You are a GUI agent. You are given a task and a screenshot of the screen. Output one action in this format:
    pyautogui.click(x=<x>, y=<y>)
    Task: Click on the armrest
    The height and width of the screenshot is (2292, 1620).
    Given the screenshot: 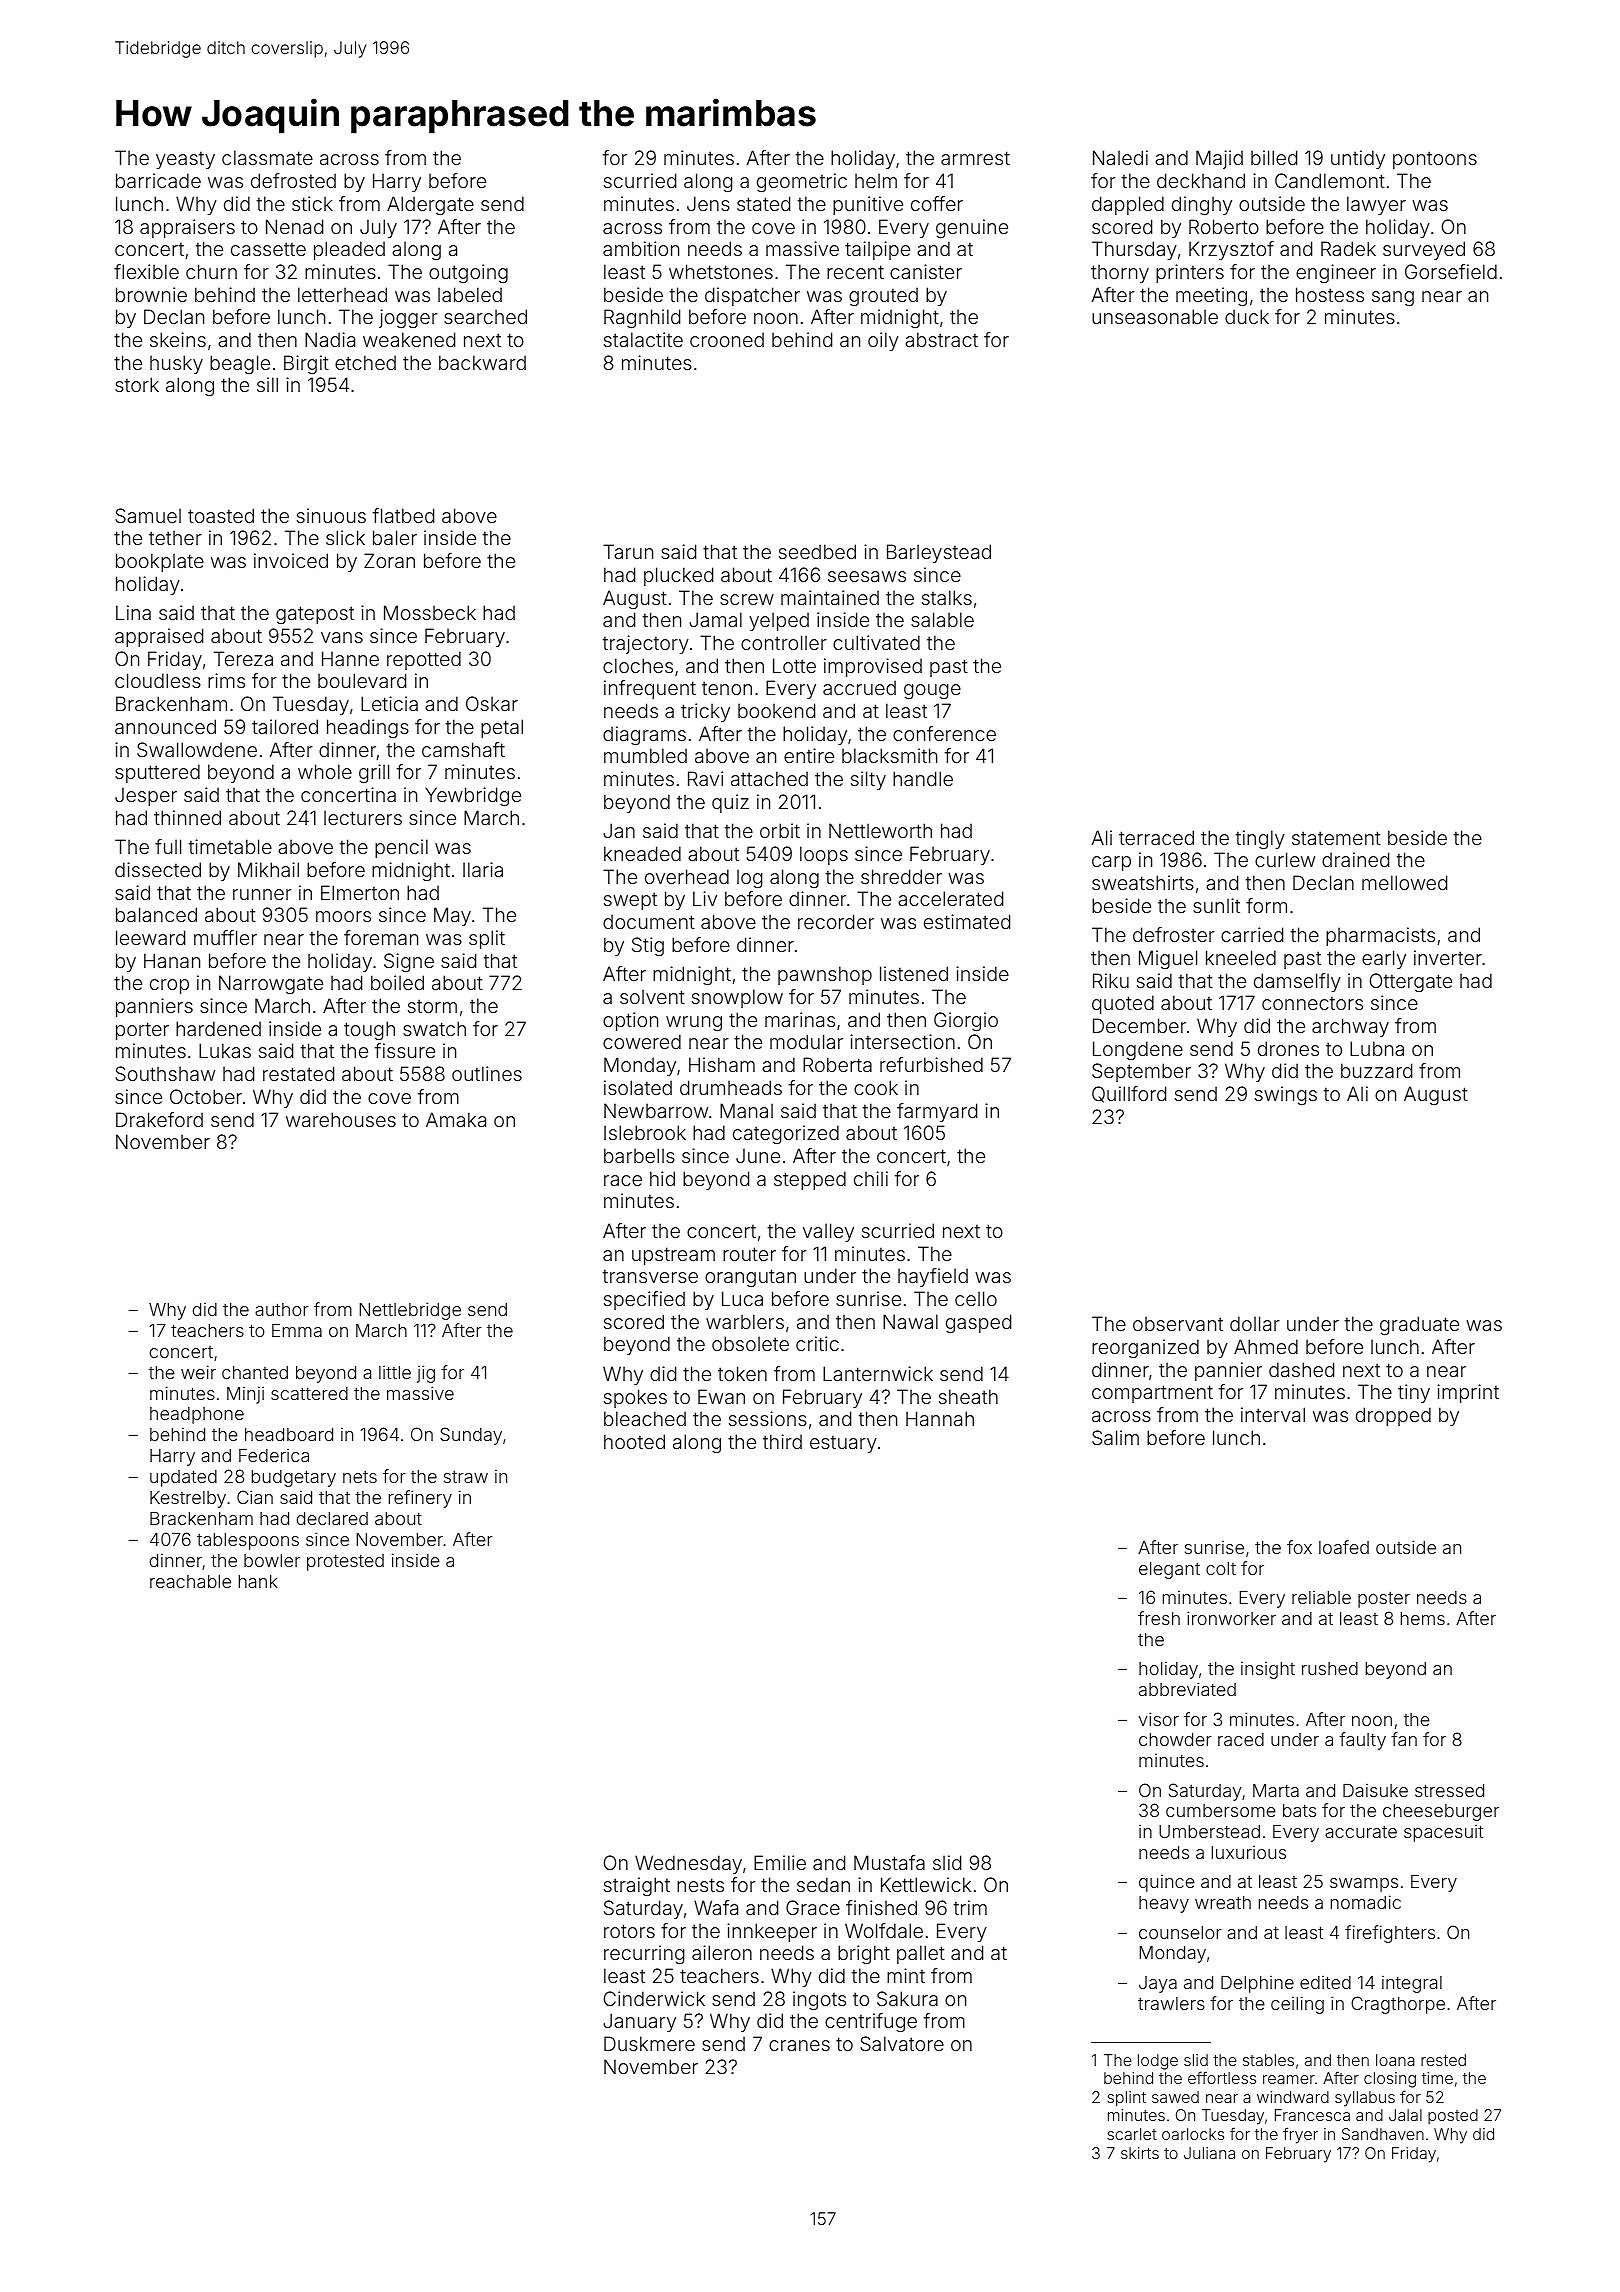 What is the action you would take?
    pyautogui.click(x=975, y=158)
